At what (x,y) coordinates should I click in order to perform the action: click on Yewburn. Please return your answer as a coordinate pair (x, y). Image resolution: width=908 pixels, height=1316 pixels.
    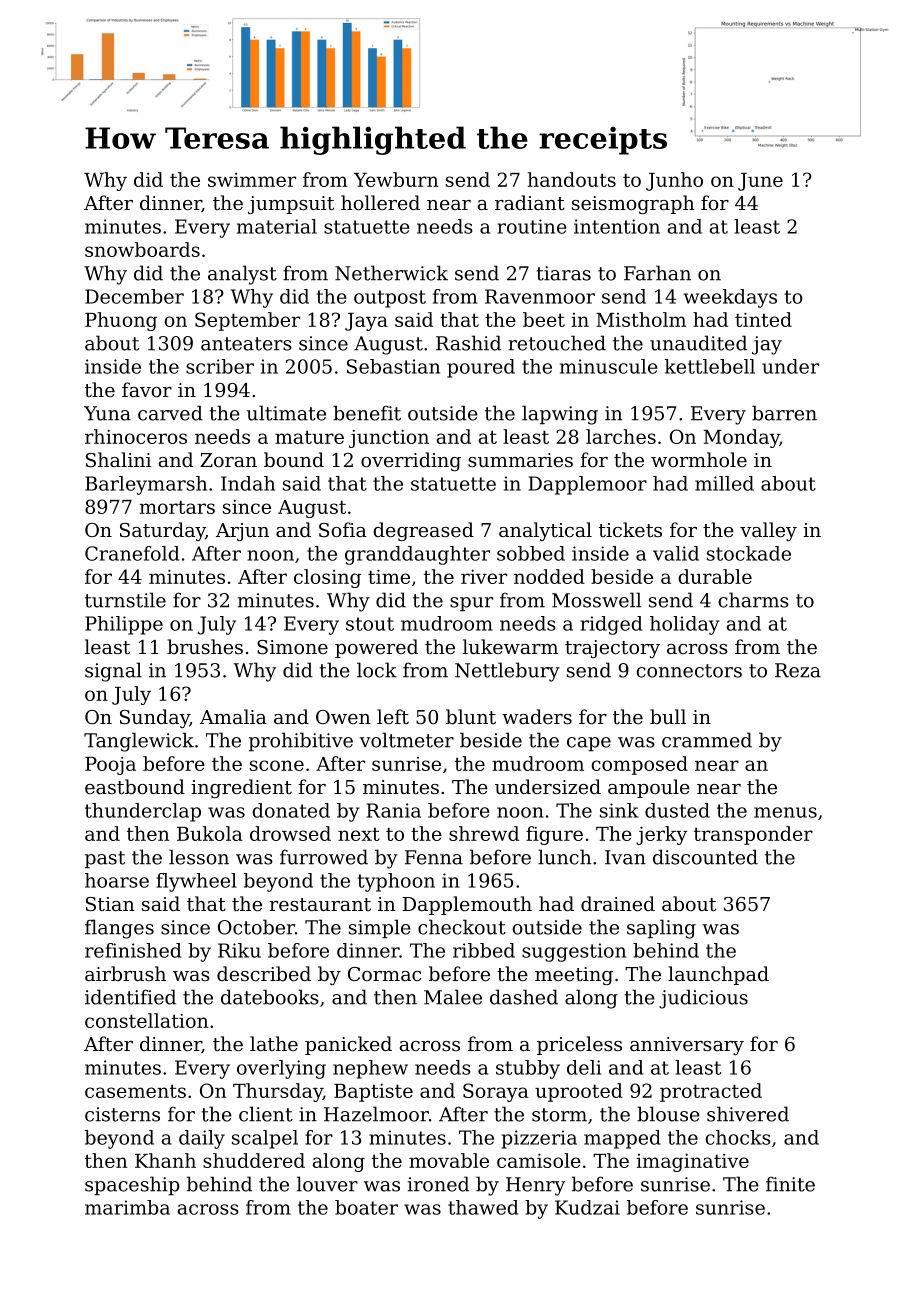
    Looking at the image, I should click on (396, 179).
